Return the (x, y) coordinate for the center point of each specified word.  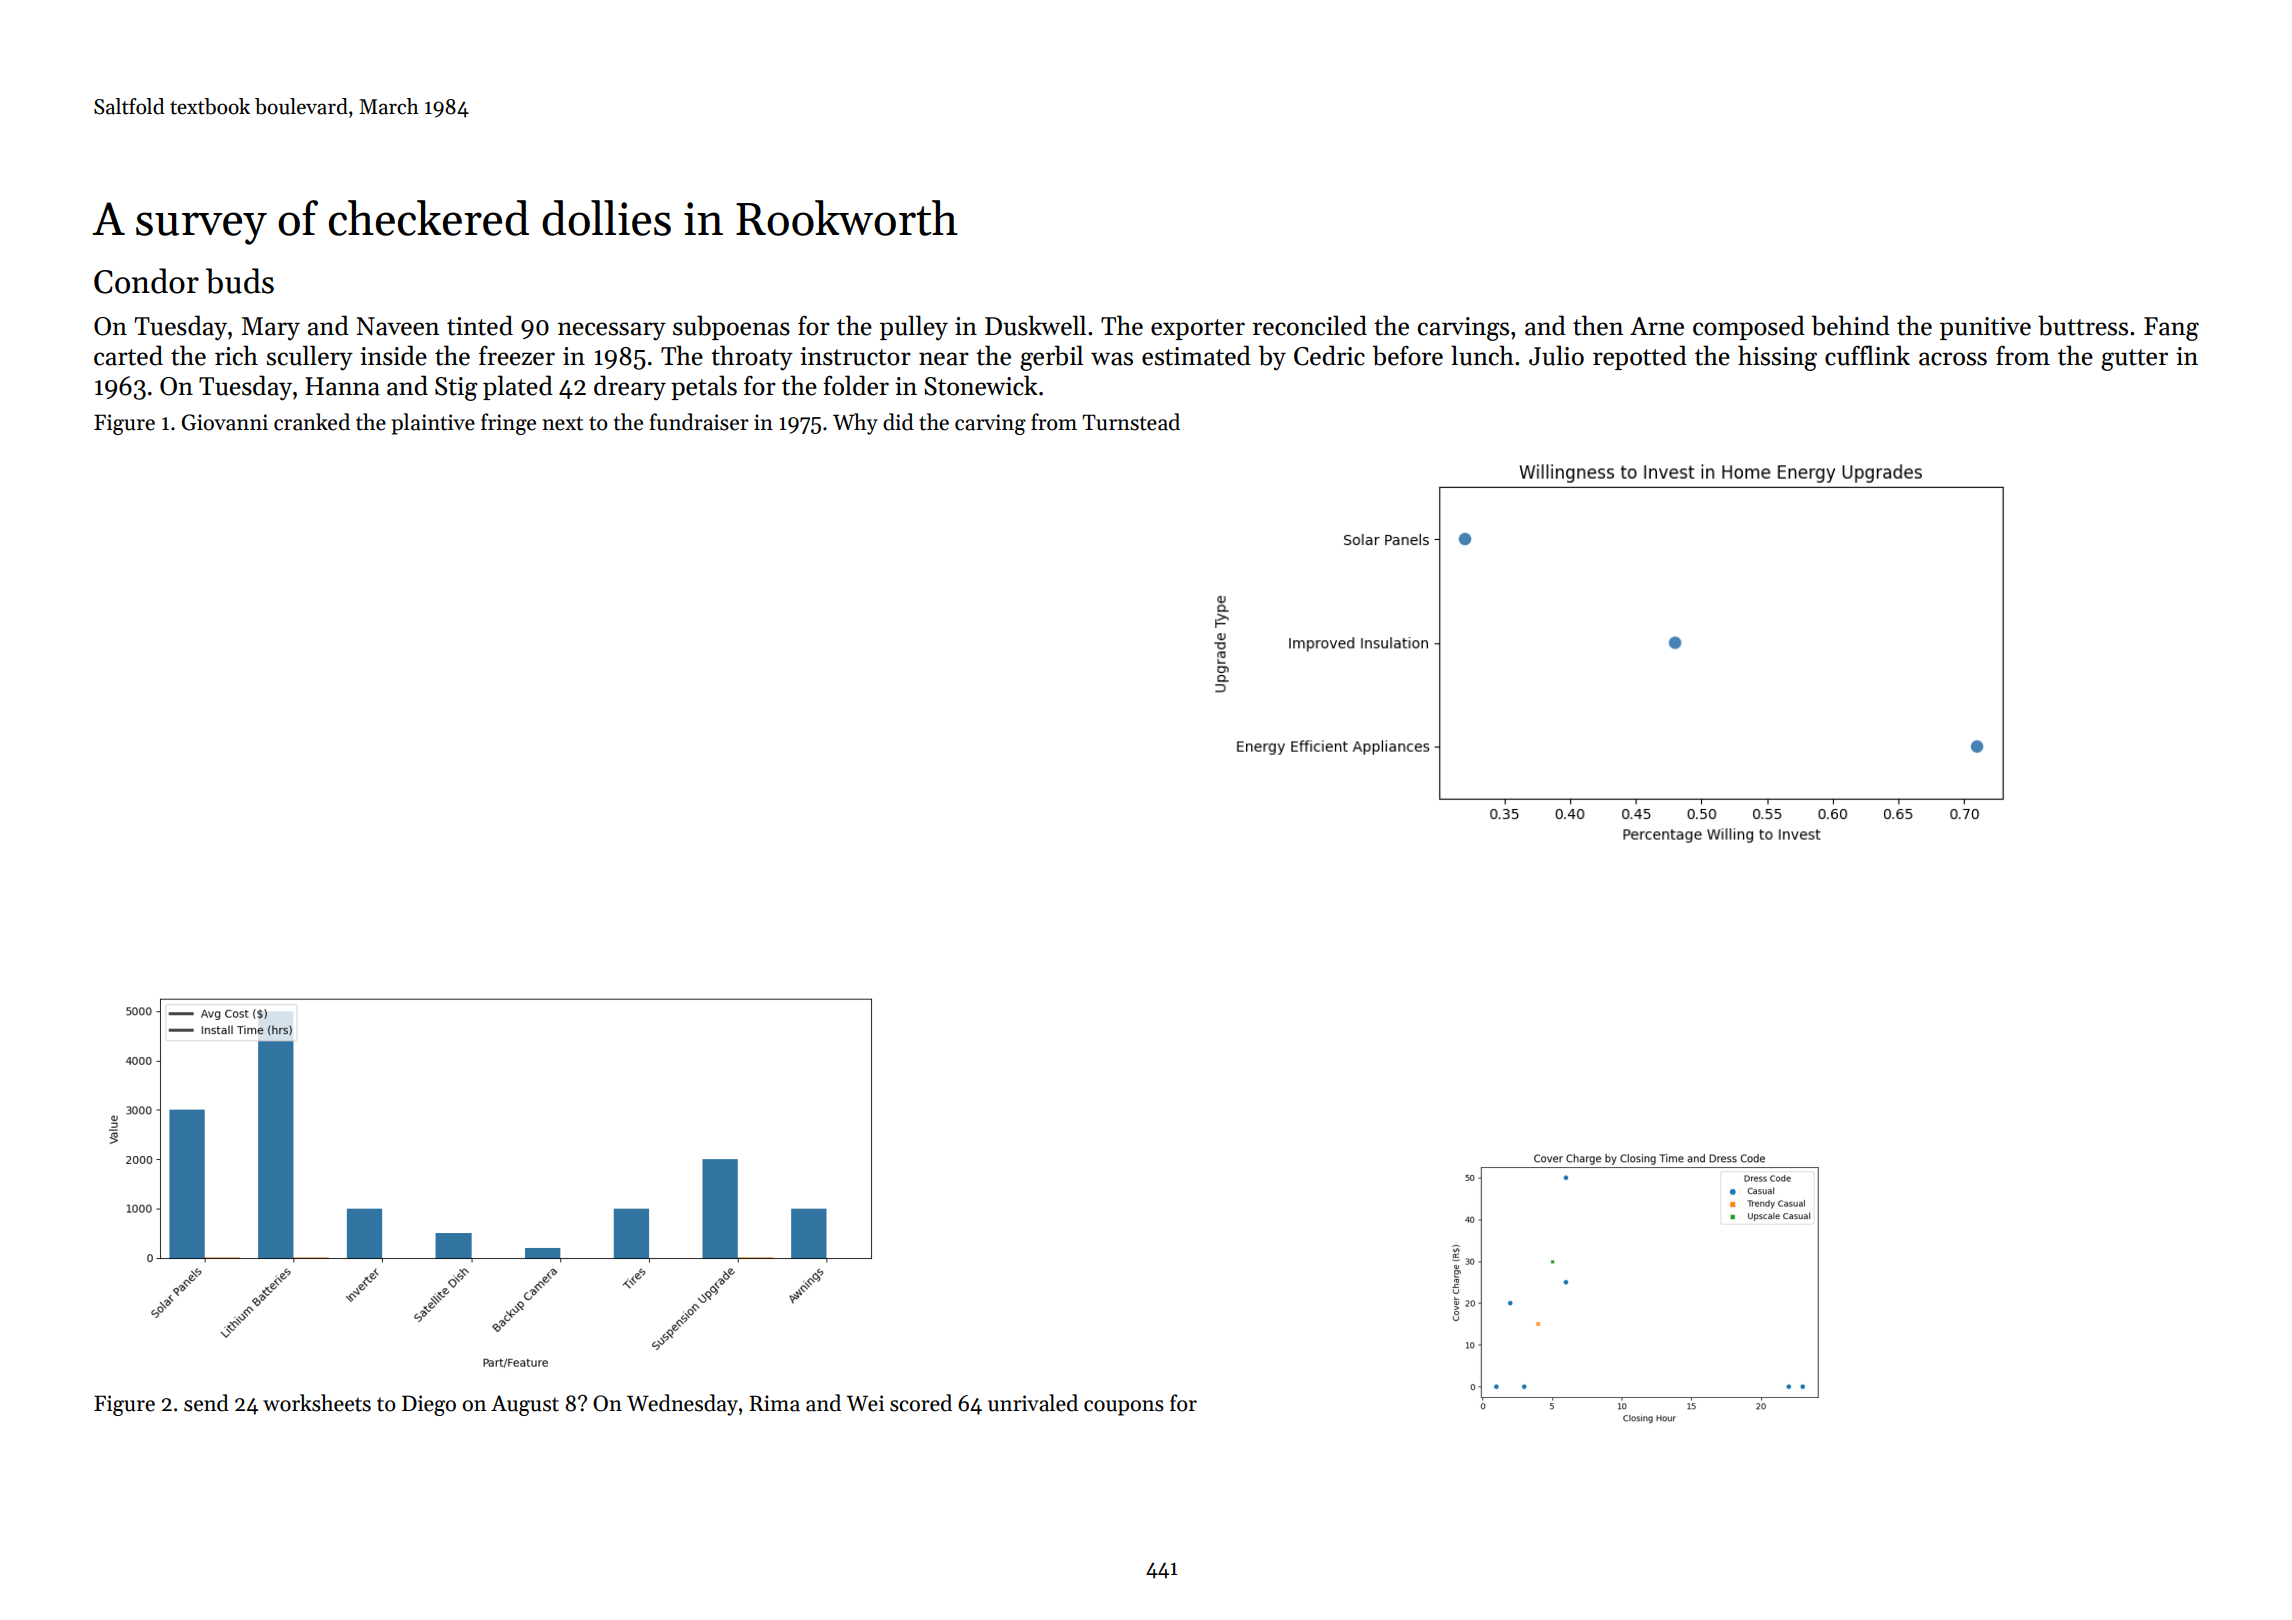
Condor (146, 281)
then (1598, 325)
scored (921, 1403)
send (206, 1403)
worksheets (317, 1403)
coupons (1124, 1408)
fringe (508, 424)
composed (1749, 327)
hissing (1777, 358)
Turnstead (1131, 422)
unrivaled (1033, 1403)
